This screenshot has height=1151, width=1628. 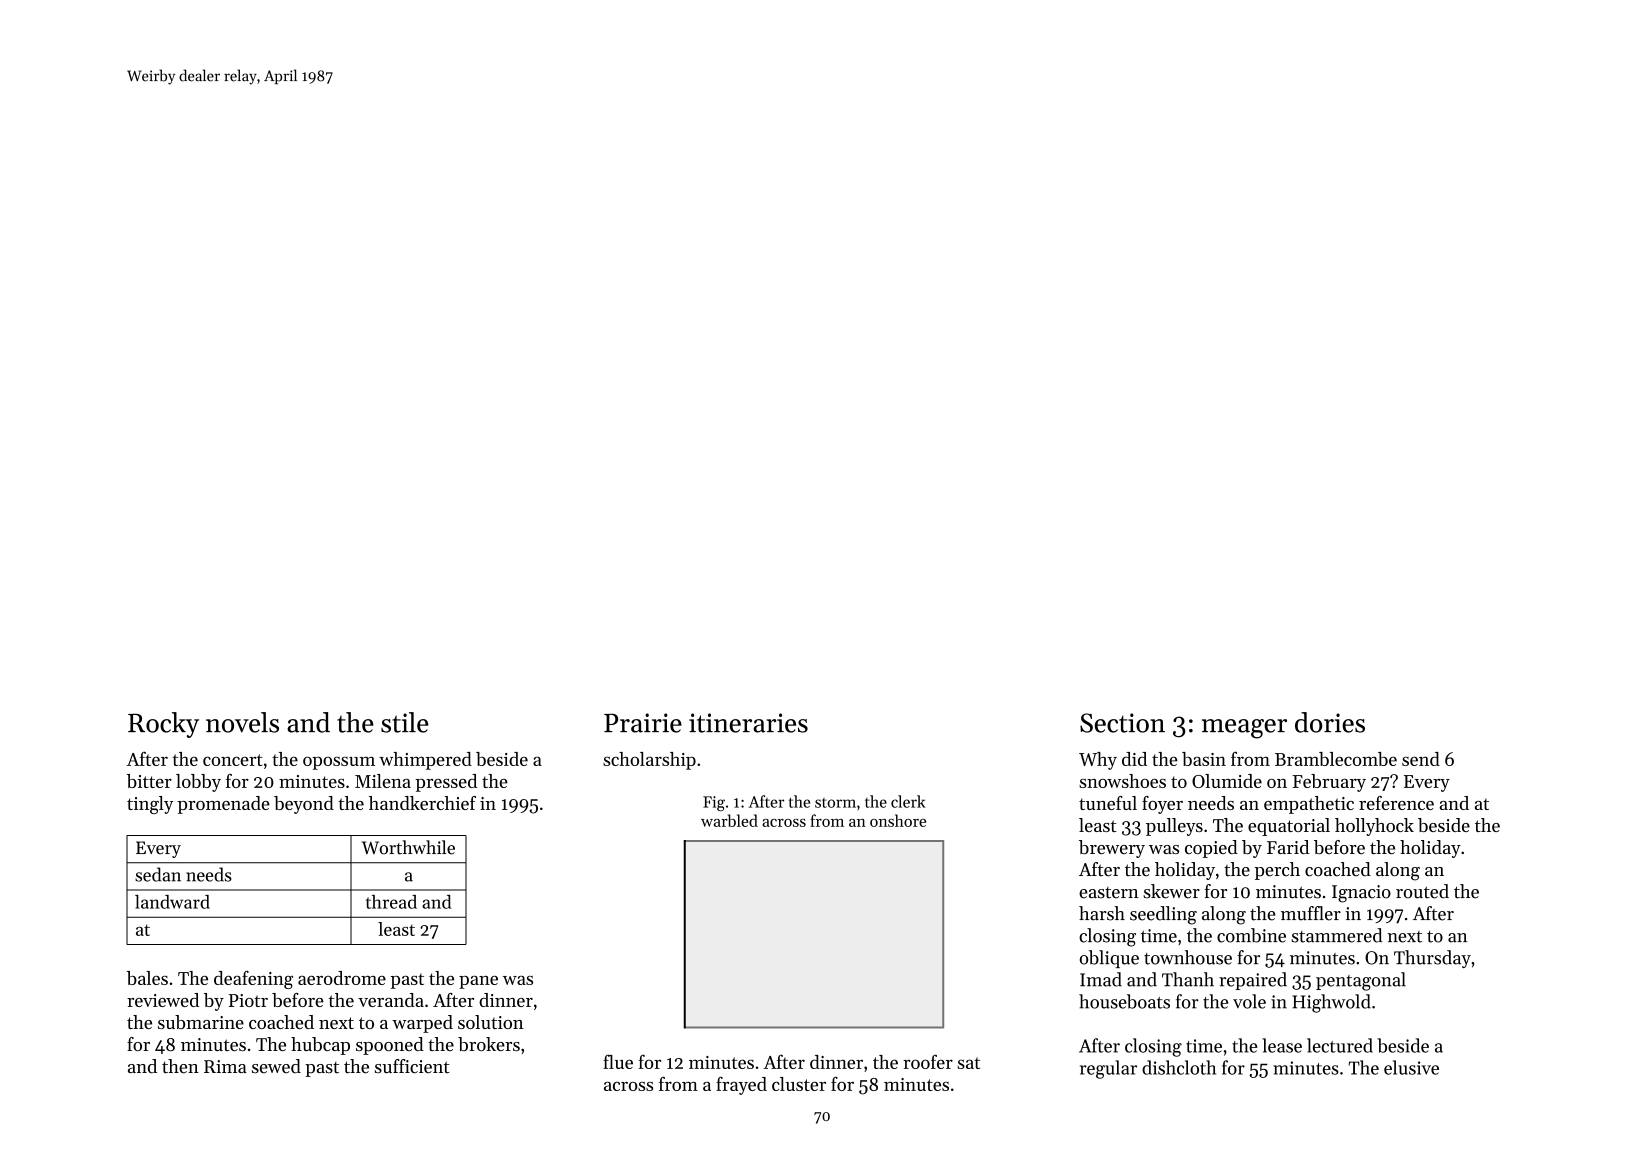 What do you see at coordinates (491, 1022) in the screenshot?
I see `solution` at bounding box center [491, 1022].
